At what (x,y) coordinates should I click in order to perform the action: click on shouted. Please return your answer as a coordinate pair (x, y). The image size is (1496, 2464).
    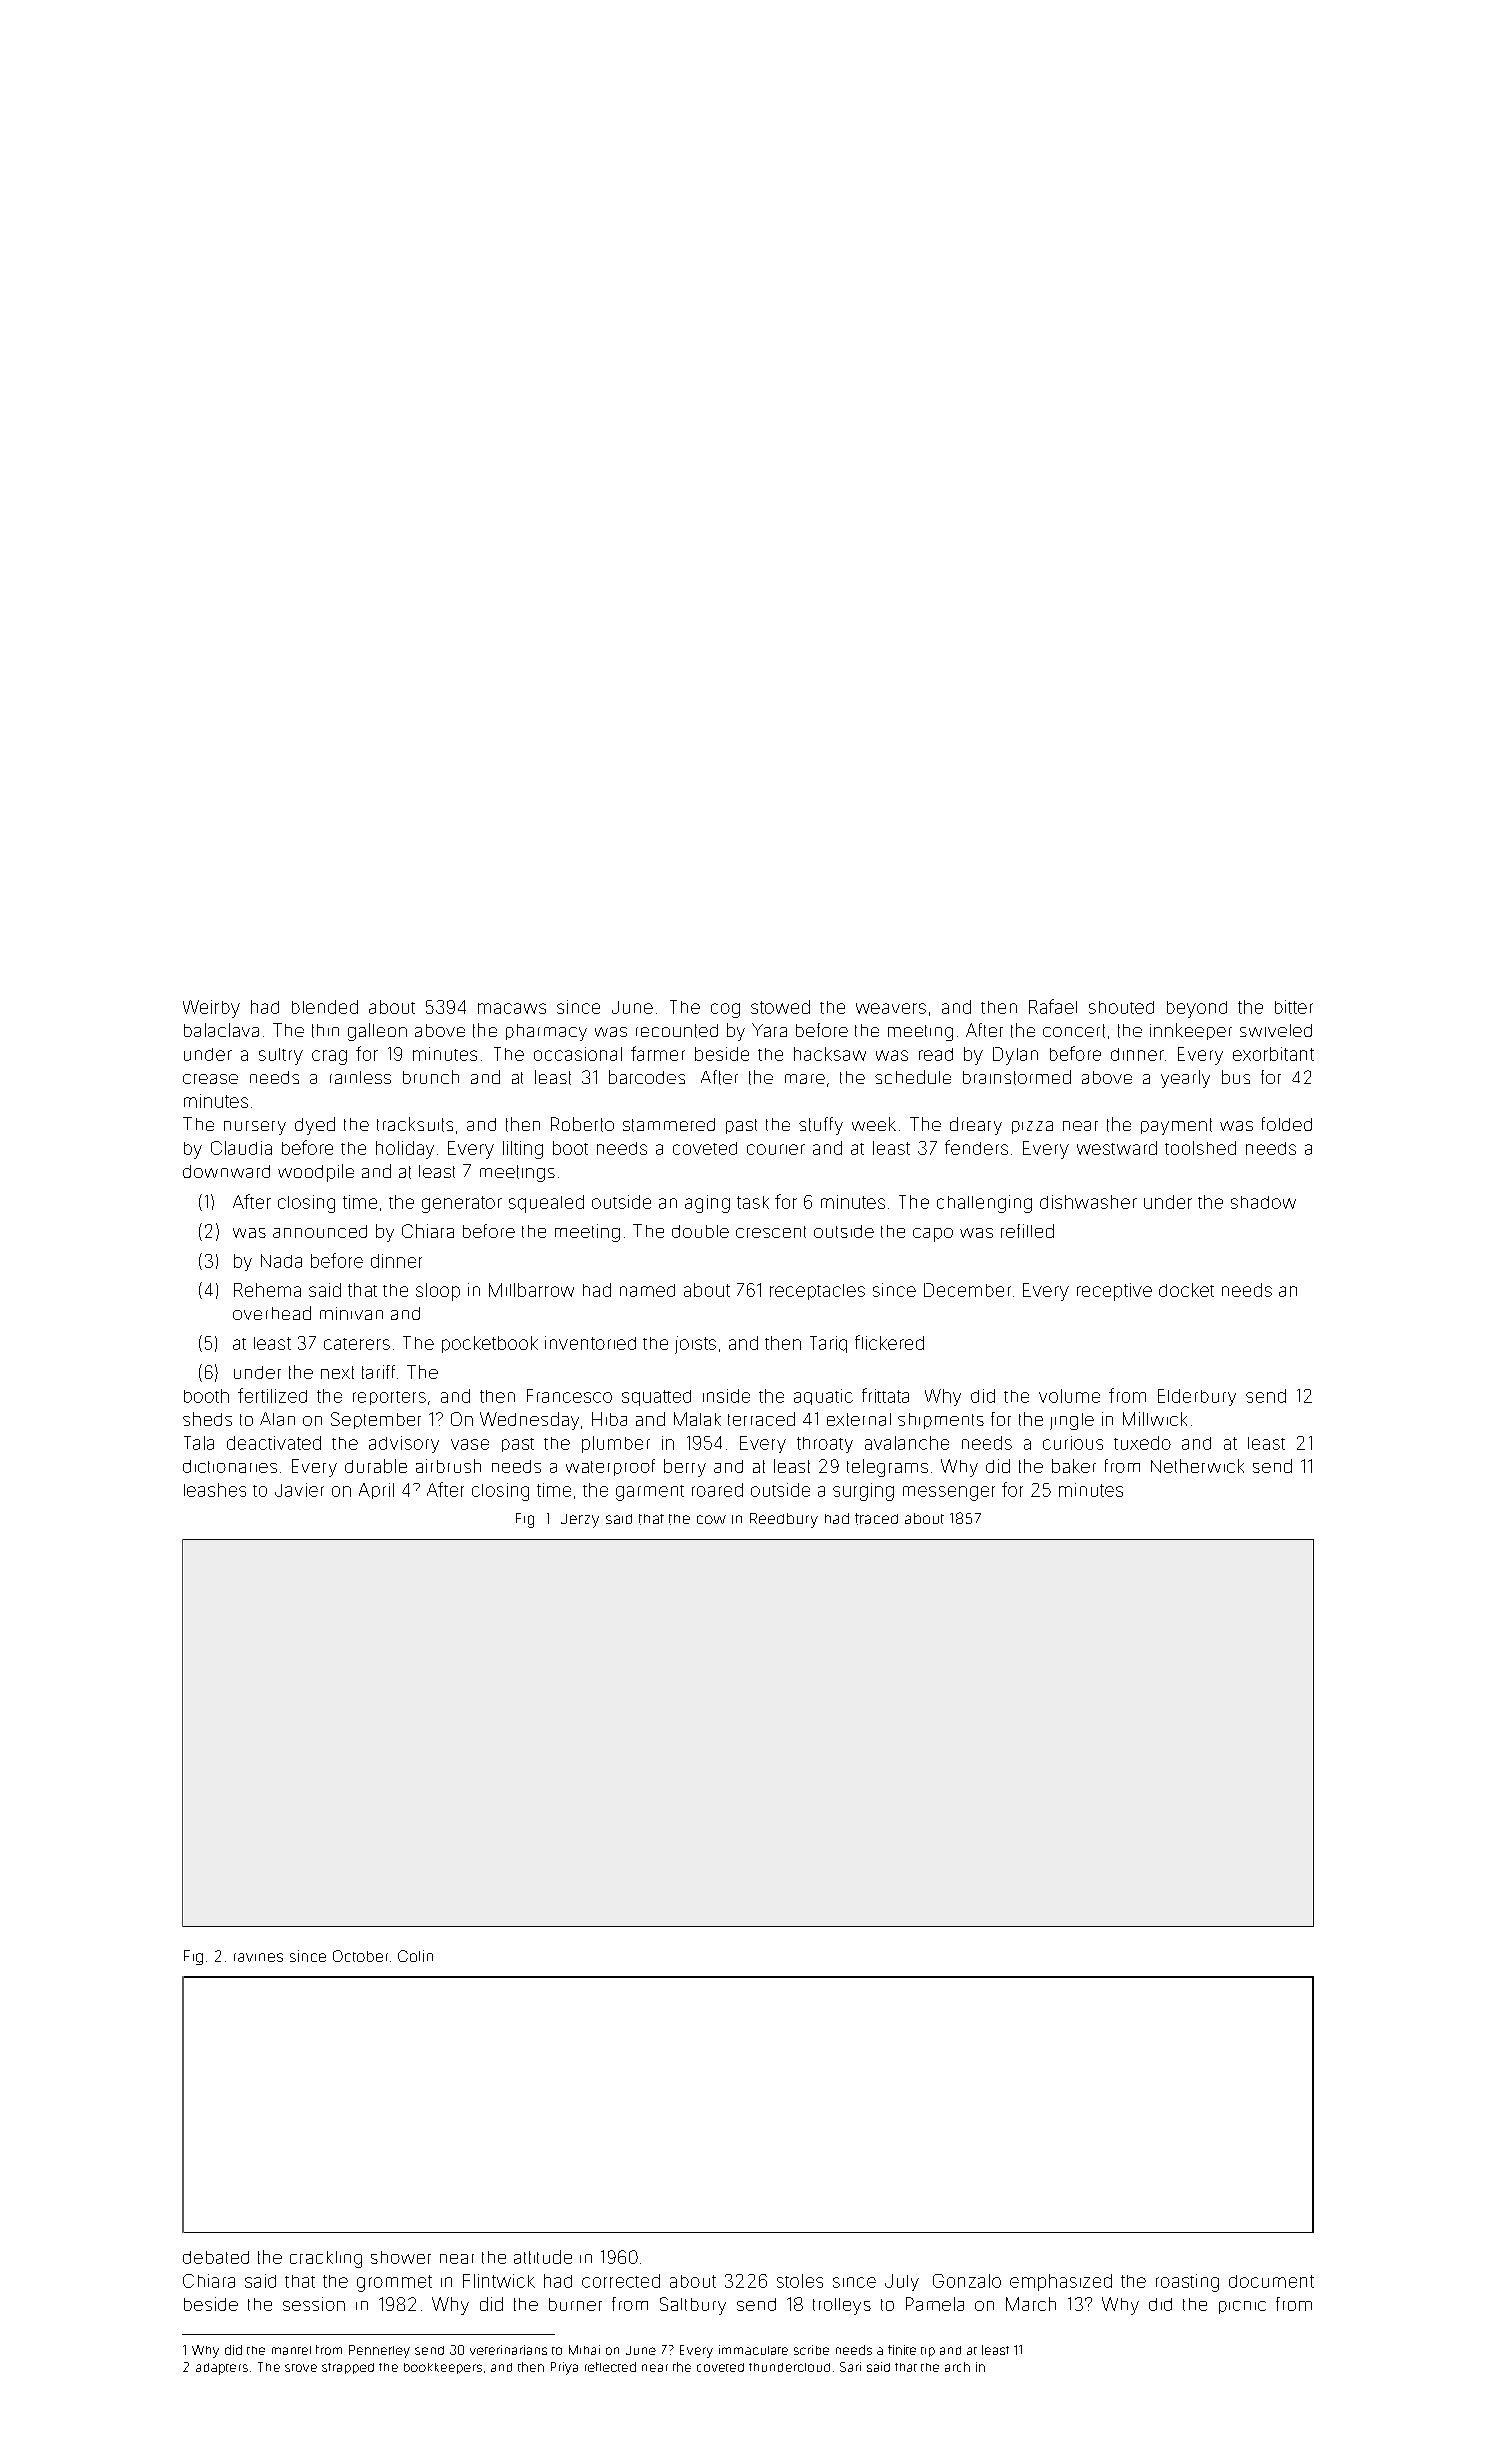
    Looking at the image, I should click on (1121, 1007).
